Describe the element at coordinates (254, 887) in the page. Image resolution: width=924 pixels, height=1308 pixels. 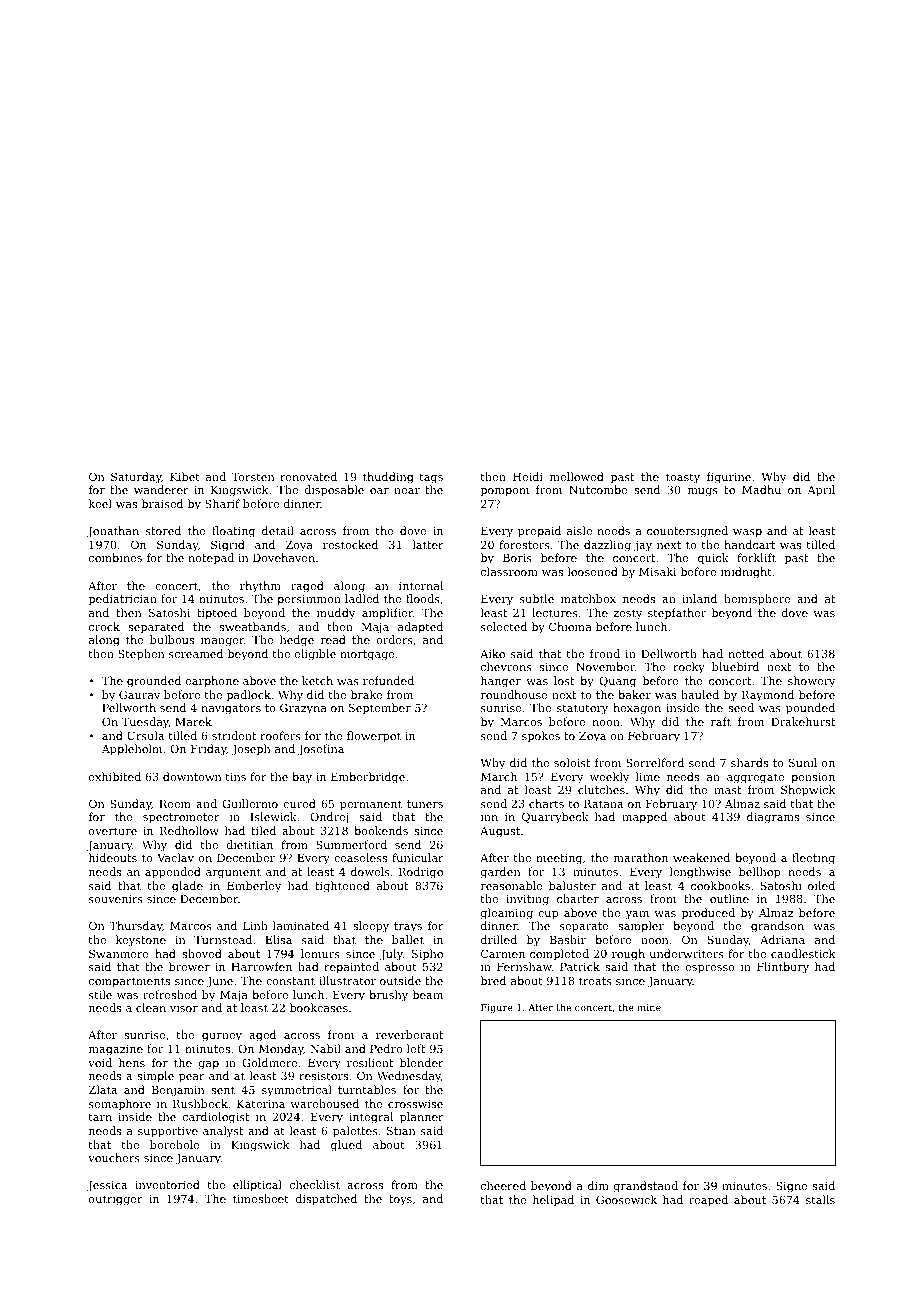
I see `Emberley` at that location.
